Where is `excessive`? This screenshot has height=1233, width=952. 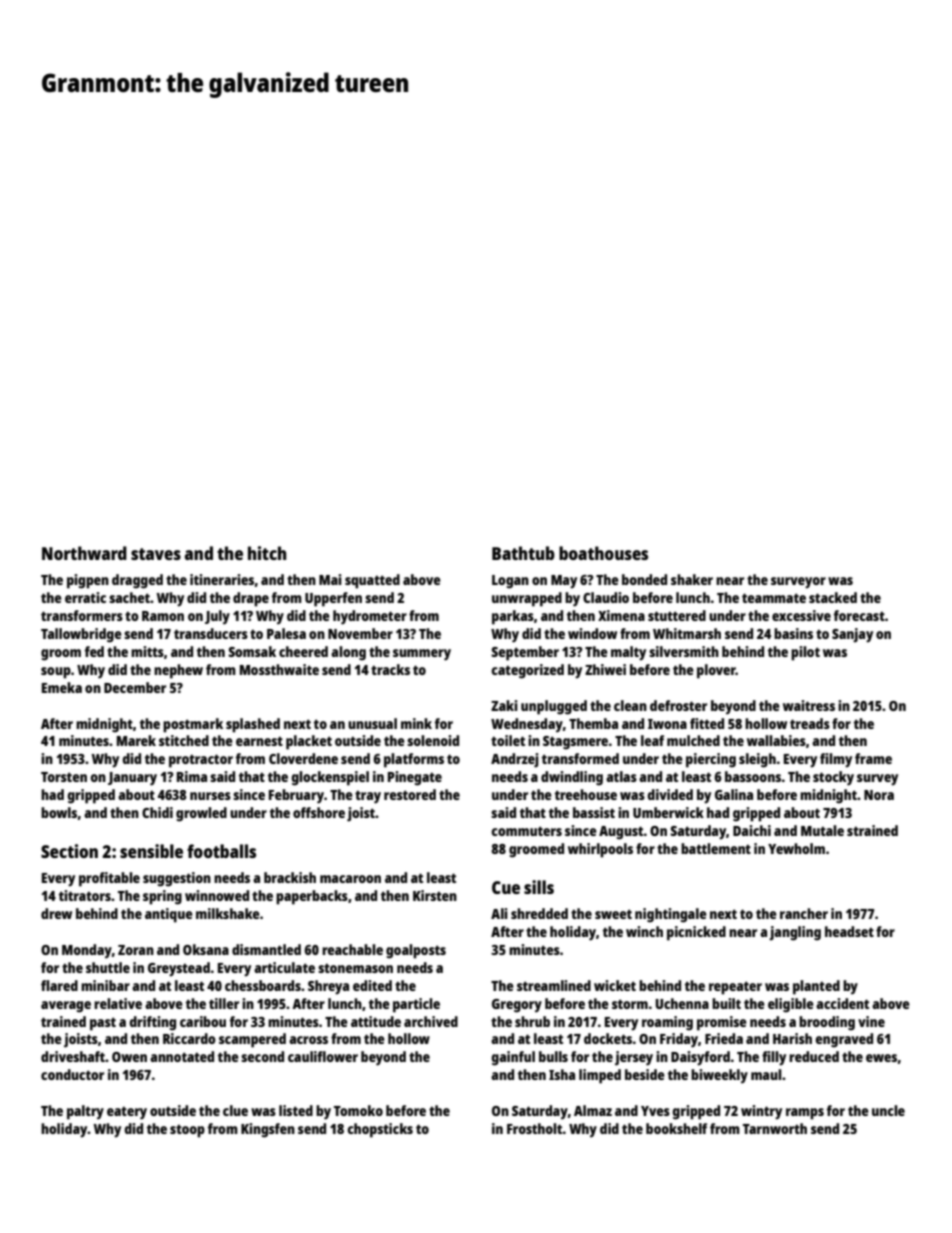 excessive is located at coordinates (801, 615).
